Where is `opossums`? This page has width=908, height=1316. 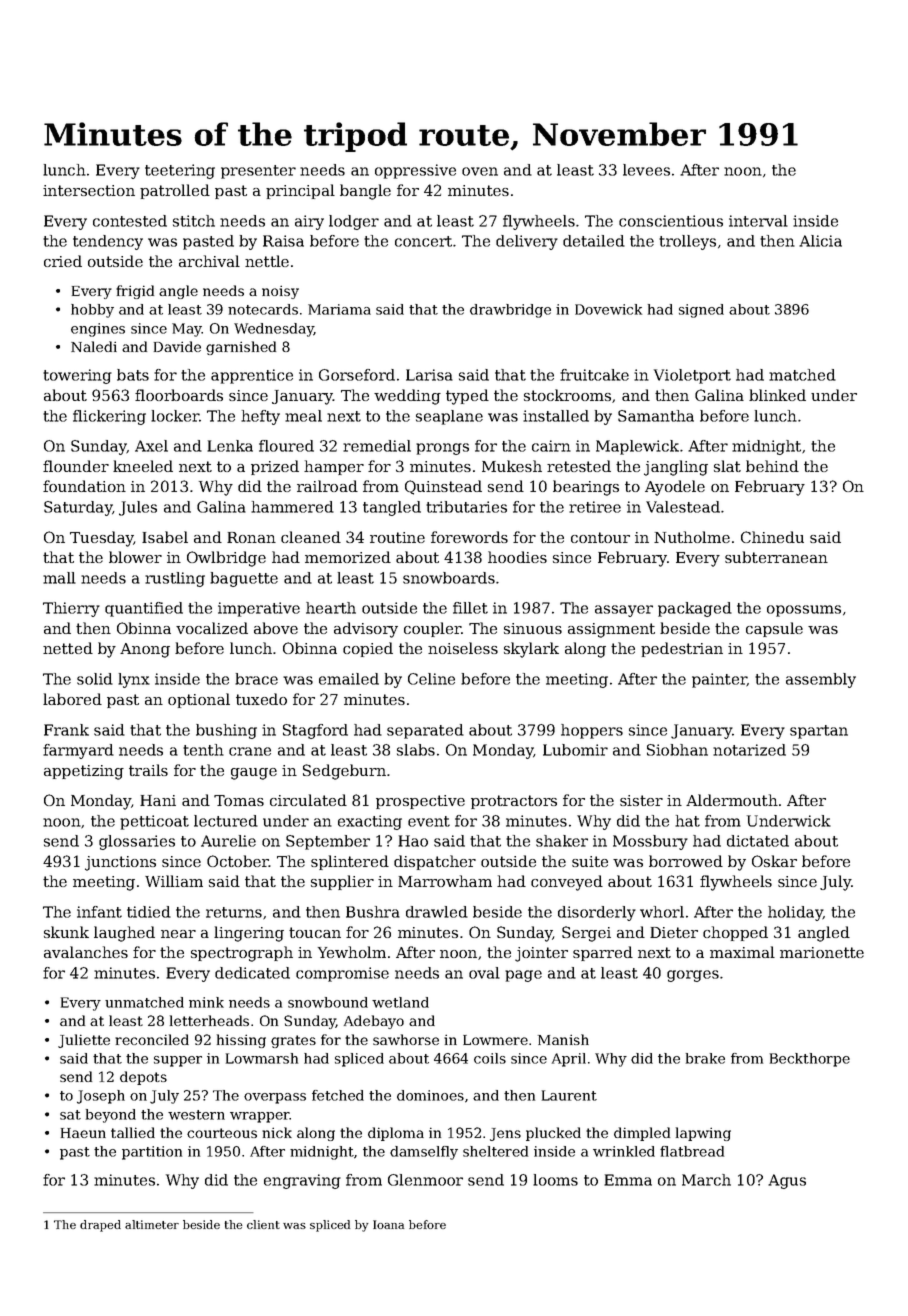 opossums is located at coordinates (804, 611).
